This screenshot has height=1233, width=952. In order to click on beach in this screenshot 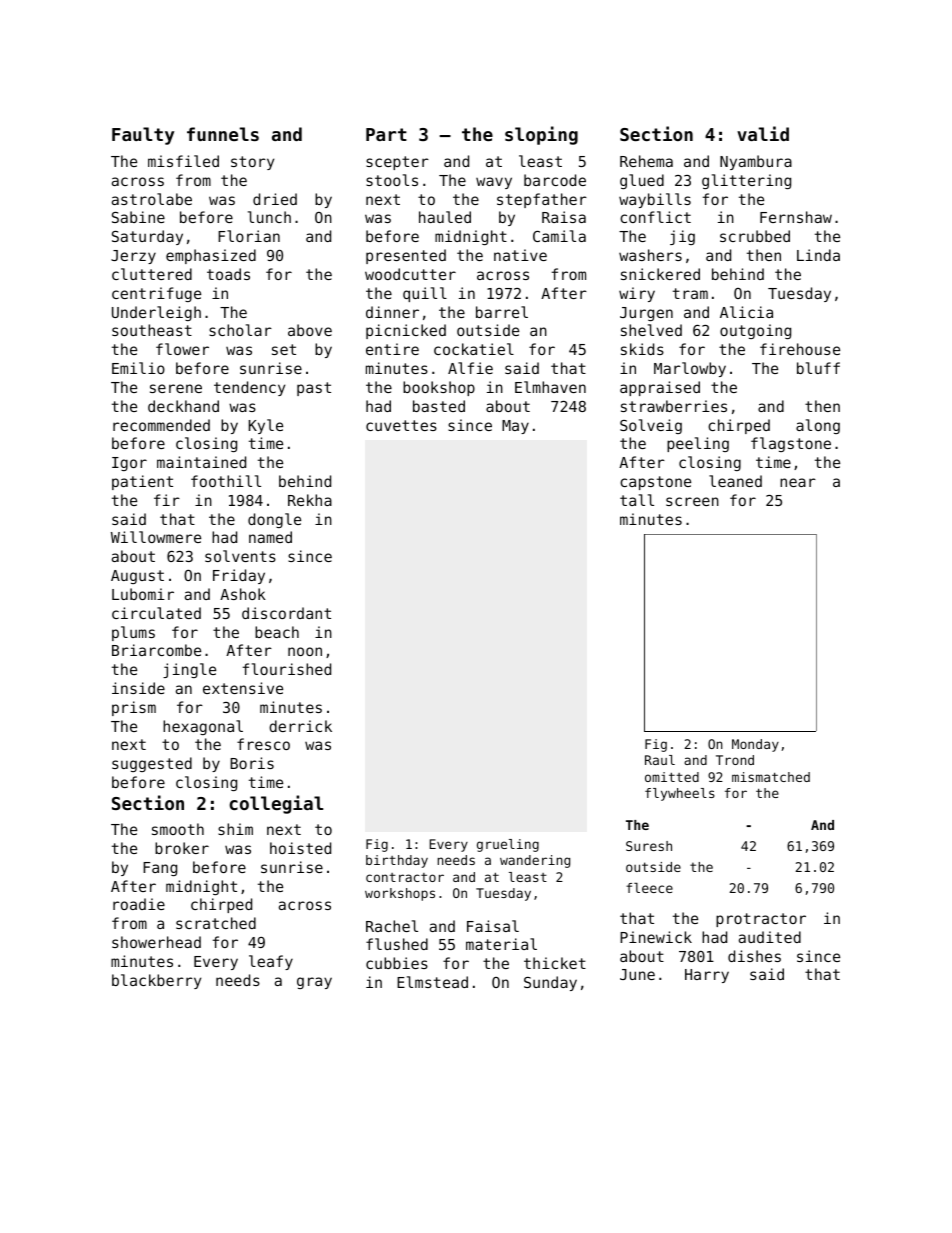, I will do `click(277, 632)`.
